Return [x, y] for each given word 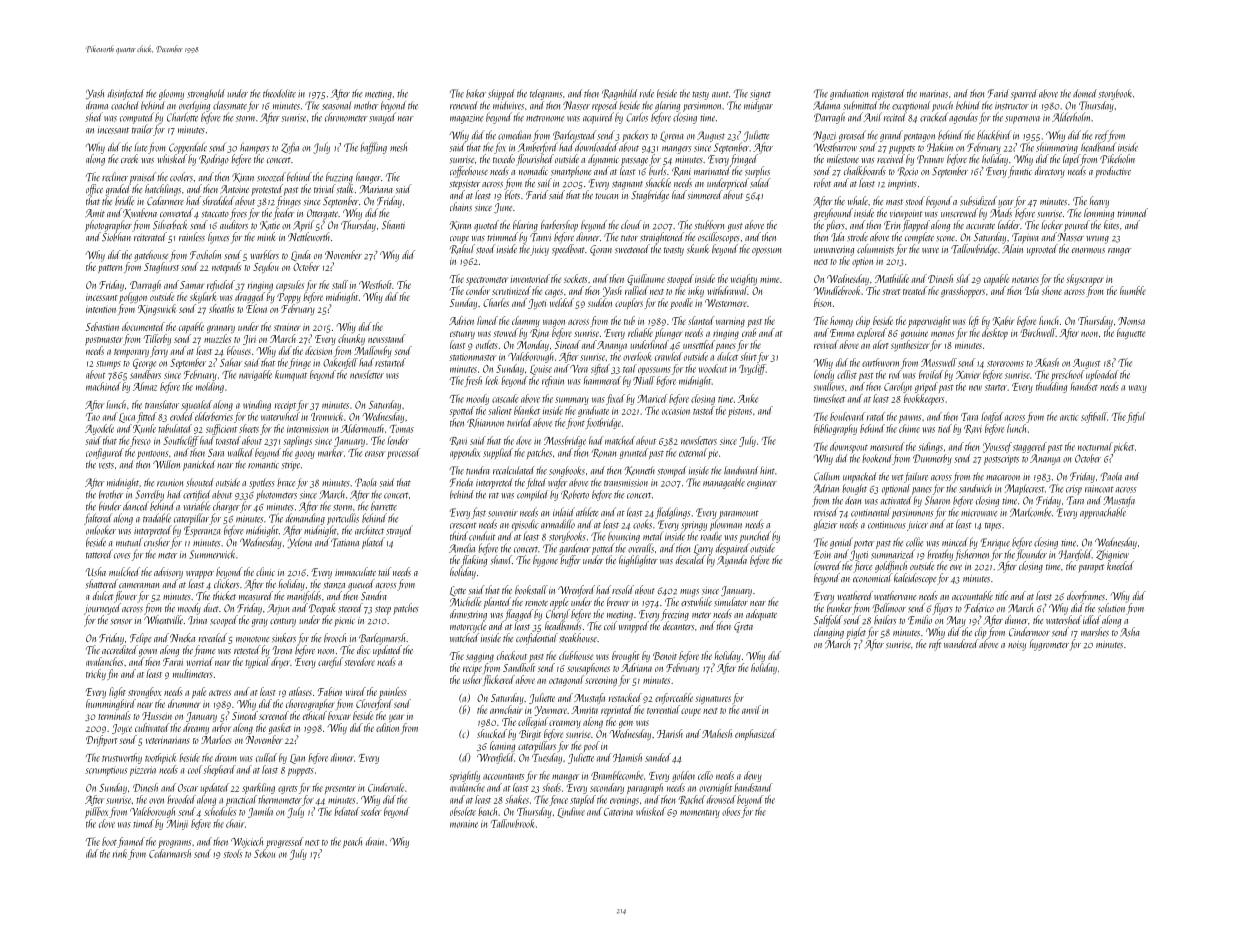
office [94, 190]
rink [120, 853]
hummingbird [111, 704]
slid [963, 278]
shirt [748, 356]
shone [1052, 290]
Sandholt [519, 667]
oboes [731, 811]
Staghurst [161, 267]
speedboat [568, 250]
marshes [1095, 632]
